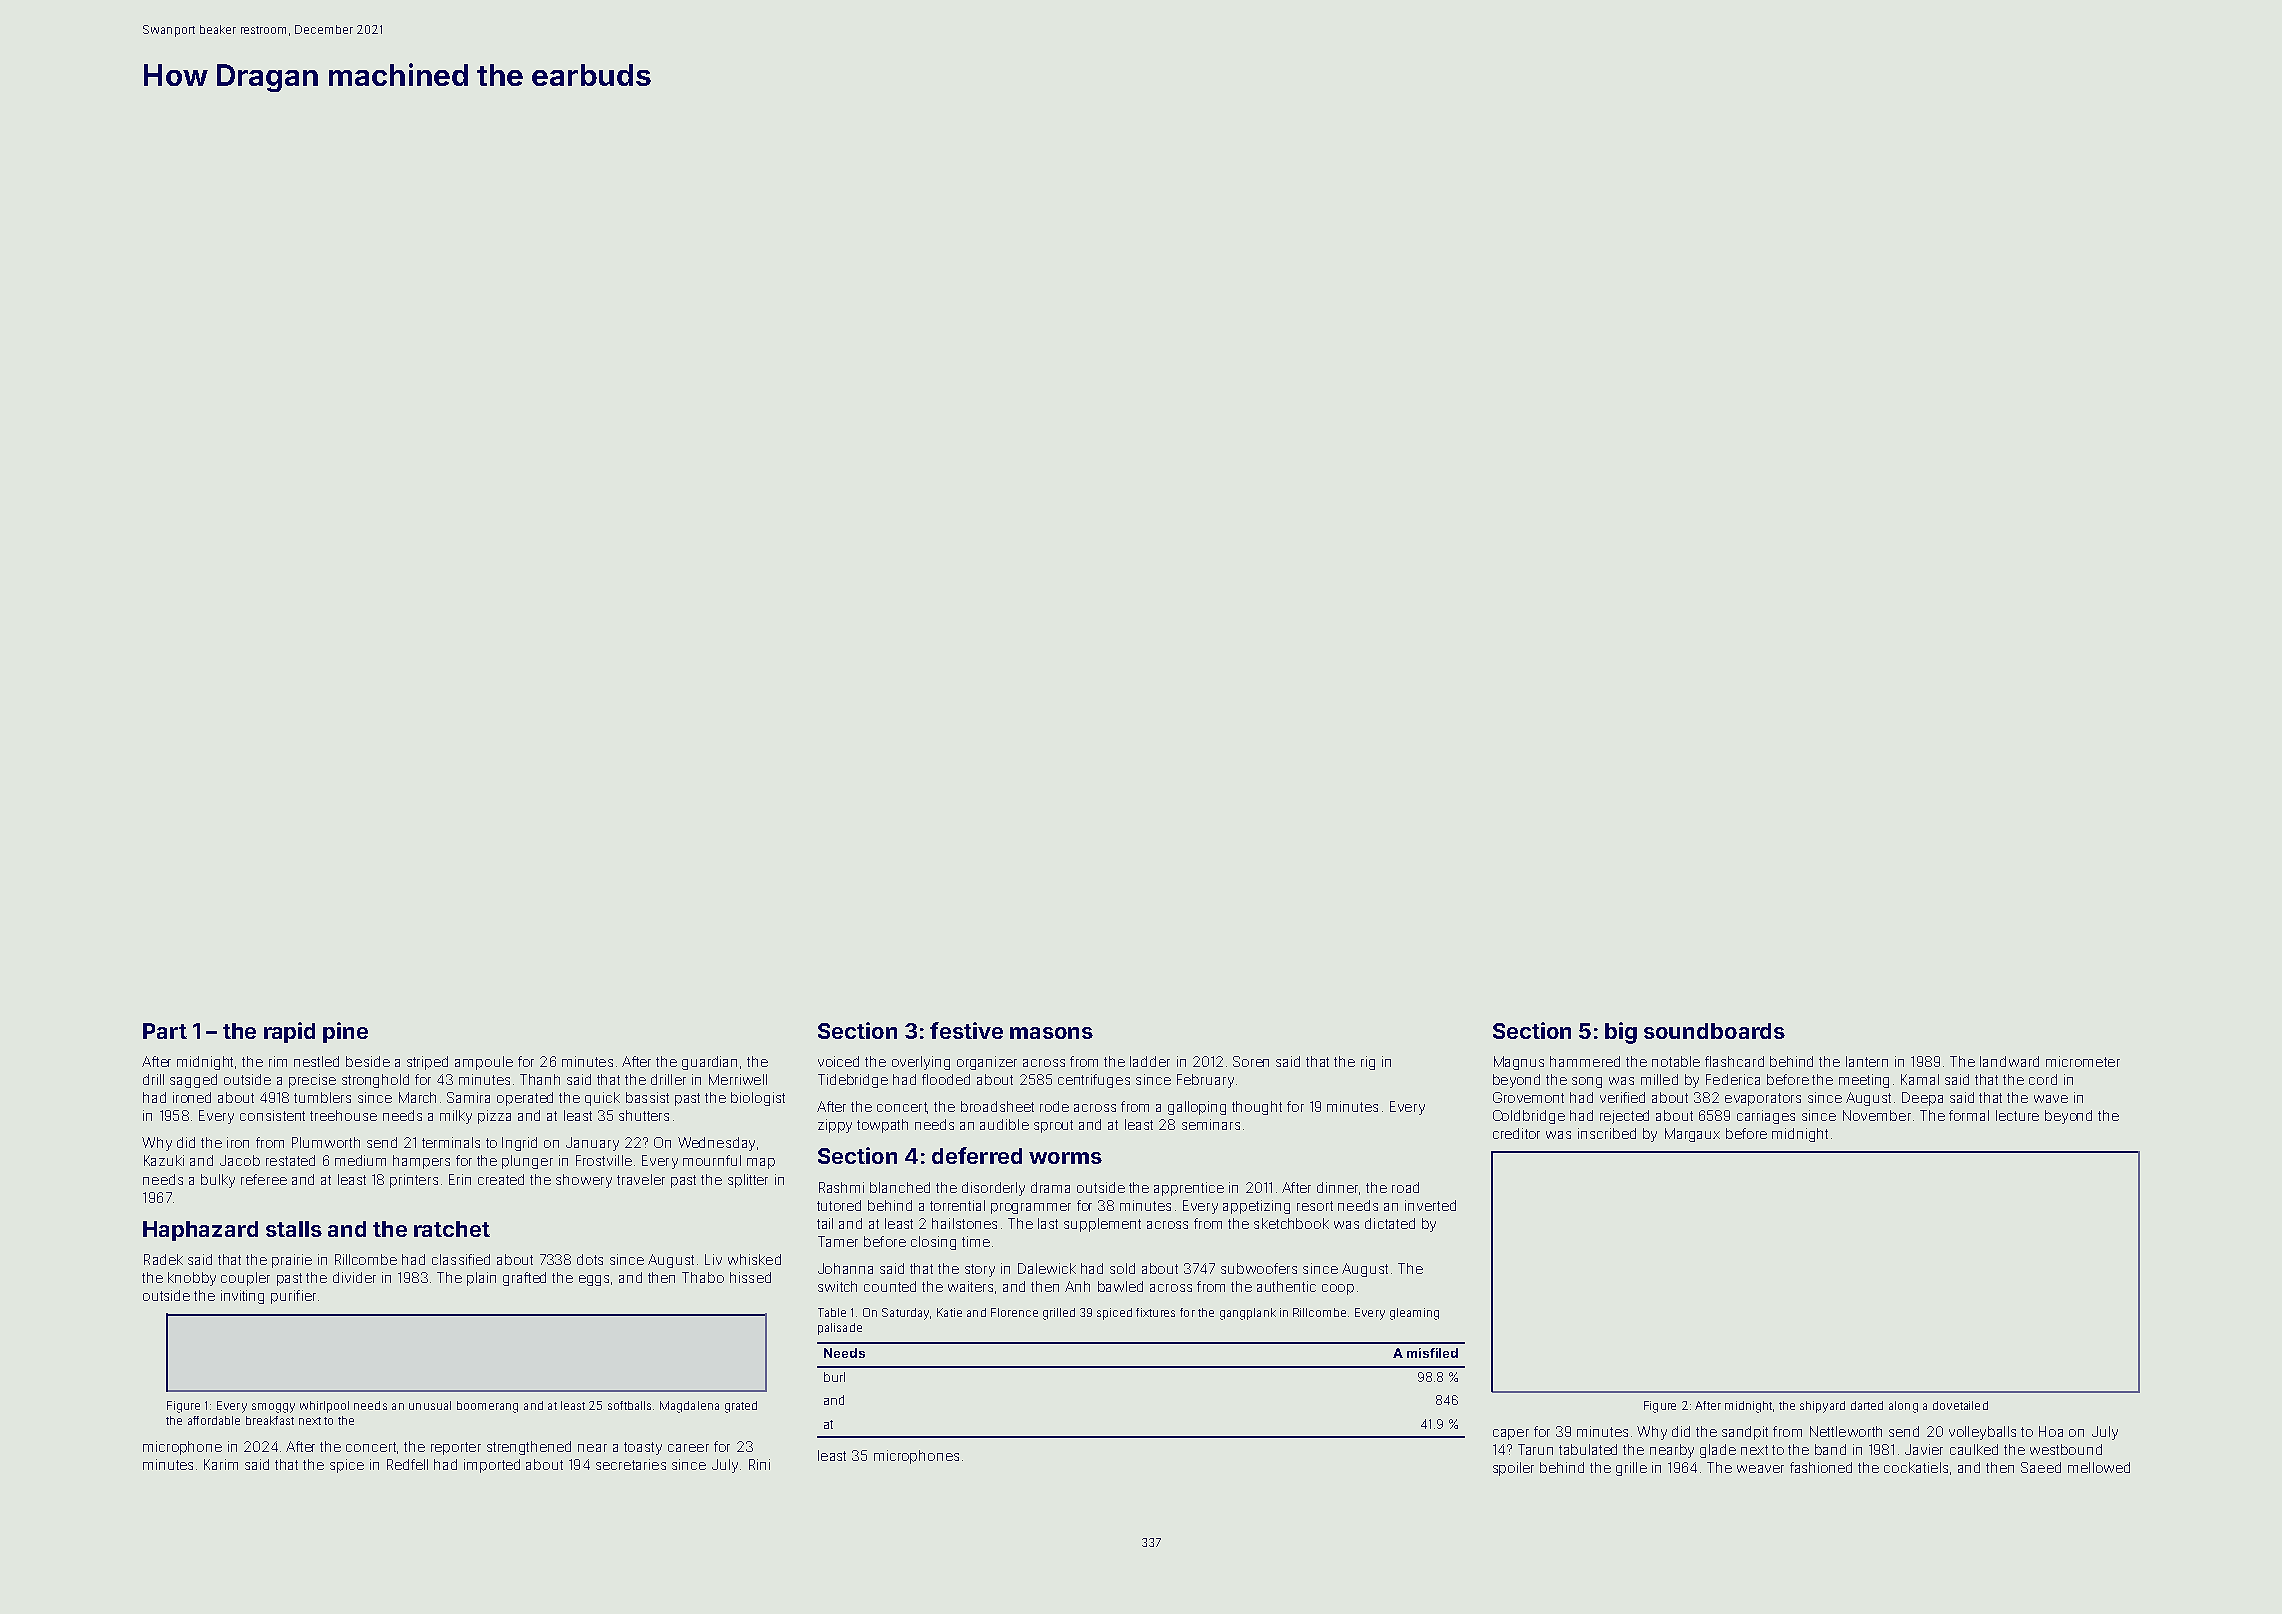  Describe the element at coordinates (966, 1030) in the screenshot. I see `festive` at that location.
